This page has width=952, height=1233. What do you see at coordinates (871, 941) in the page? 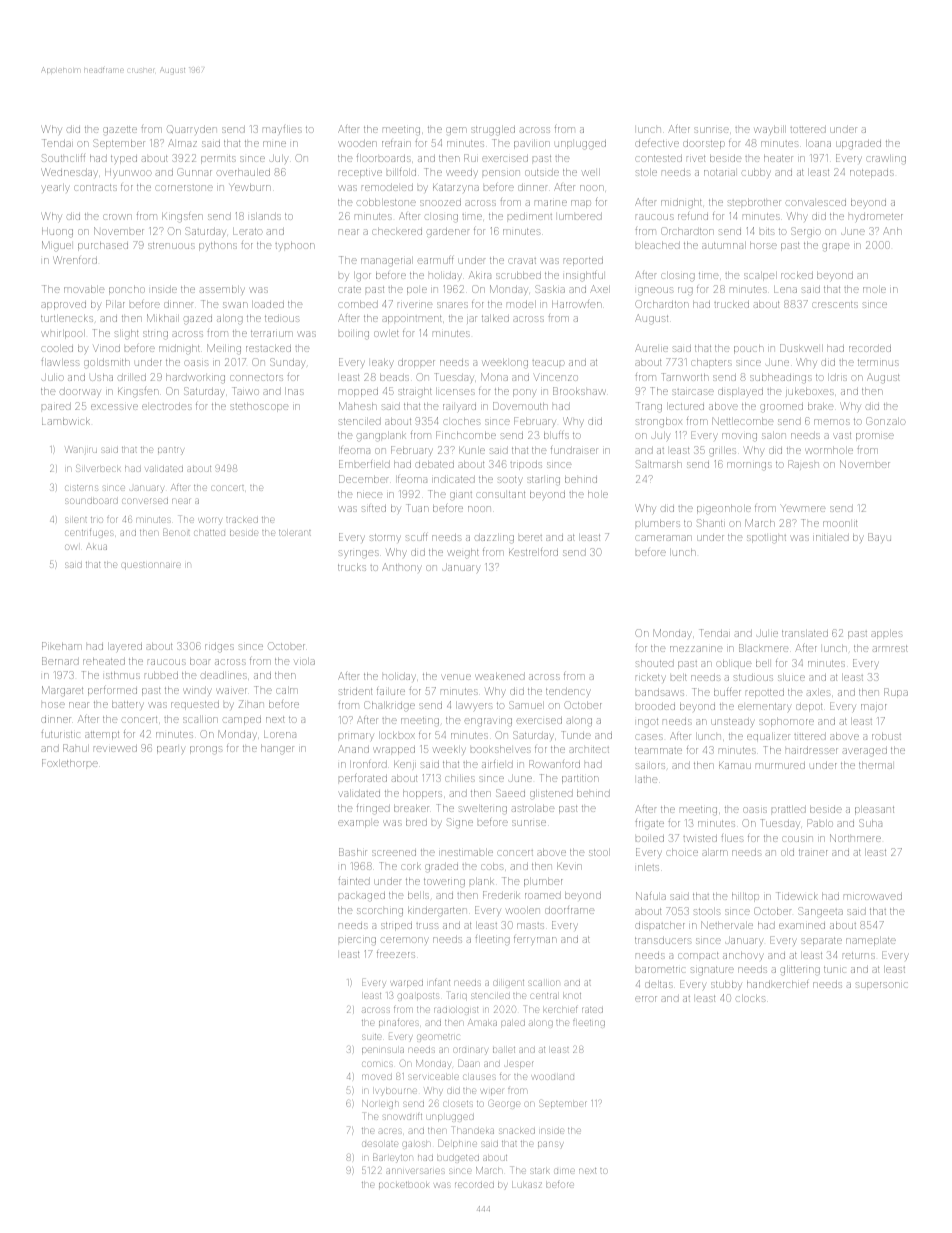
I see `nameplate` at bounding box center [871, 941].
